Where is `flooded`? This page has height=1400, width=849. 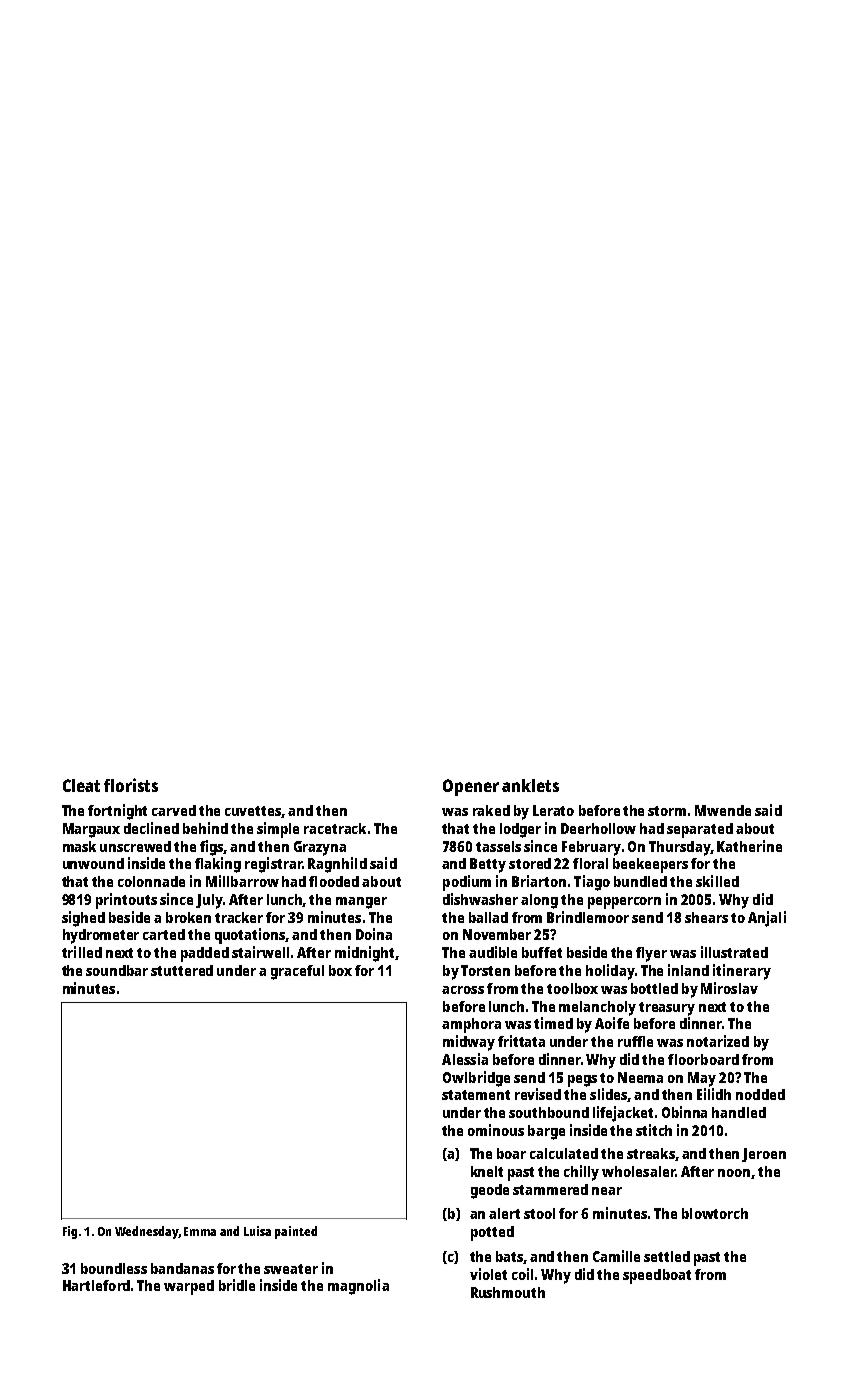 flooded is located at coordinates (334, 881).
